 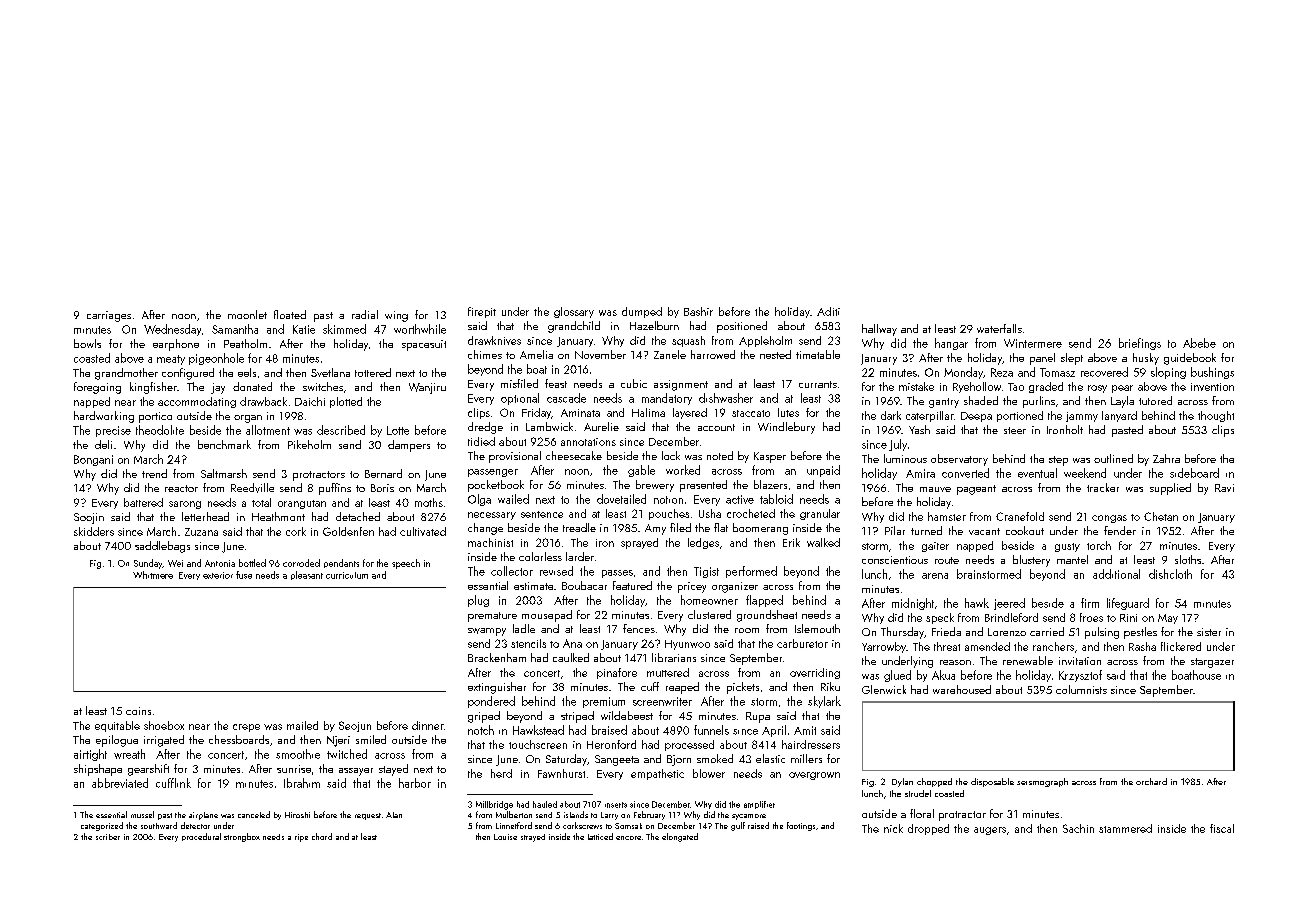 What do you see at coordinates (1120, 530) in the page?
I see `fender` at bounding box center [1120, 530].
